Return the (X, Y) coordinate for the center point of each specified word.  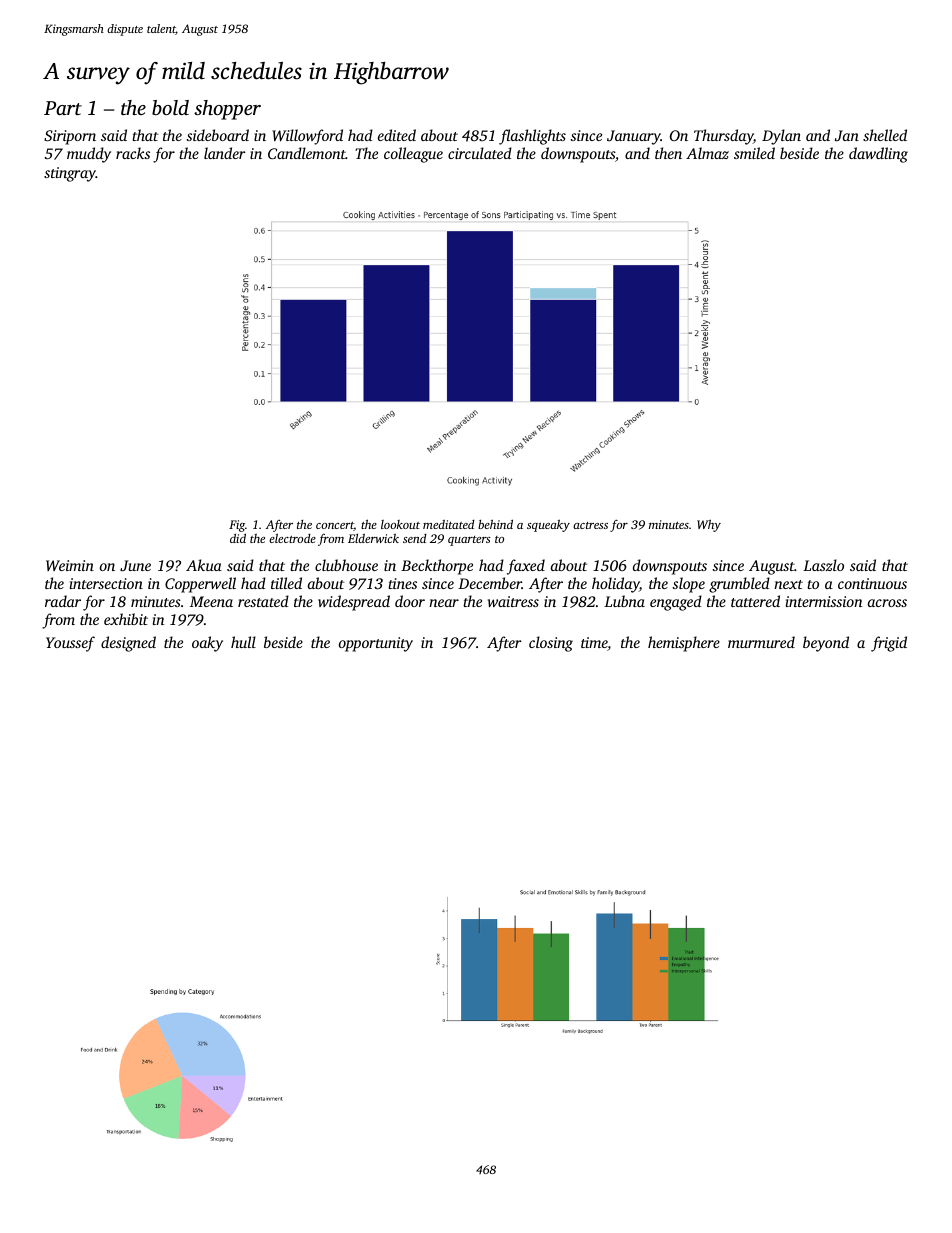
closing (551, 644)
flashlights (532, 137)
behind (495, 524)
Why (709, 525)
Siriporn (70, 137)
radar (63, 601)
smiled (754, 153)
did (238, 538)
